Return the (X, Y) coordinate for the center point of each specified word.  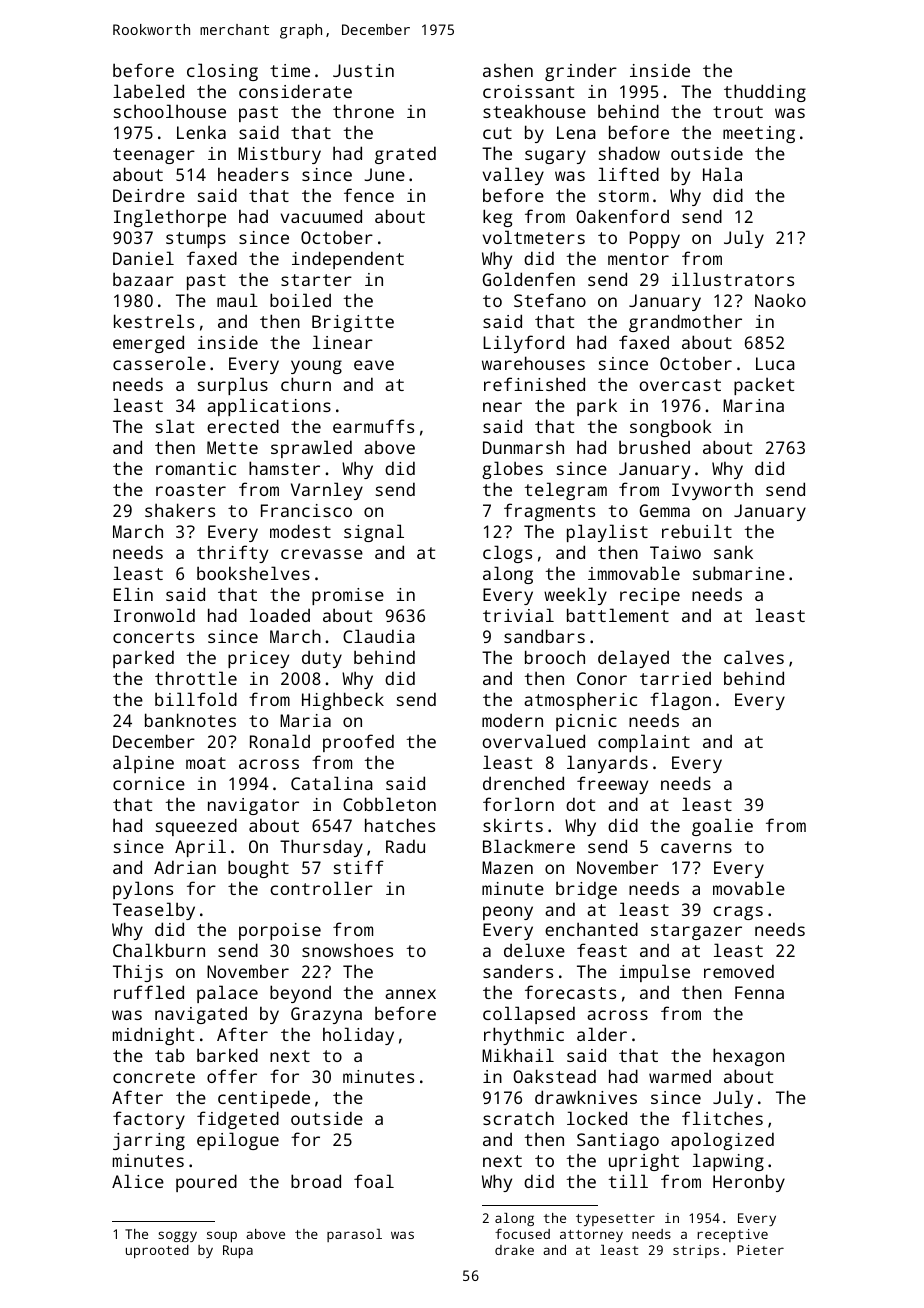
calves (754, 657)
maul (237, 300)
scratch (518, 1118)
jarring (149, 1141)
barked (227, 1055)
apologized (722, 1141)
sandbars (544, 636)
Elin (133, 594)
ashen (508, 70)
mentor (638, 259)
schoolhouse (170, 111)
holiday (358, 1036)
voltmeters (534, 237)
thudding (765, 93)
